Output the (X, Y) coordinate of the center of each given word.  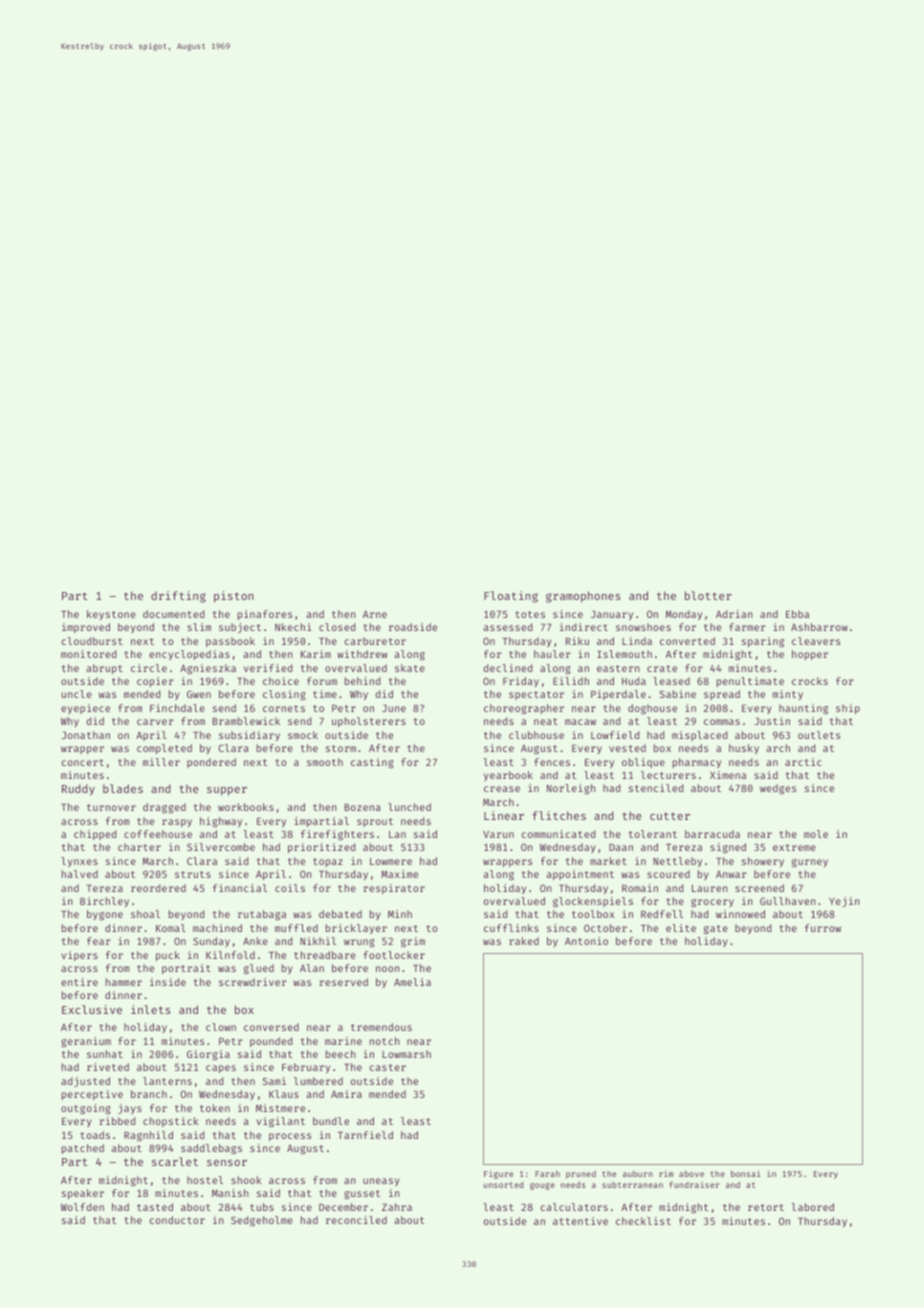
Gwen (199, 694)
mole (816, 834)
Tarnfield (365, 1135)
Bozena (362, 807)
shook (246, 1180)
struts (193, 874)
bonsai (745, 1173)
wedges (778, 789)
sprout (375, 822)
